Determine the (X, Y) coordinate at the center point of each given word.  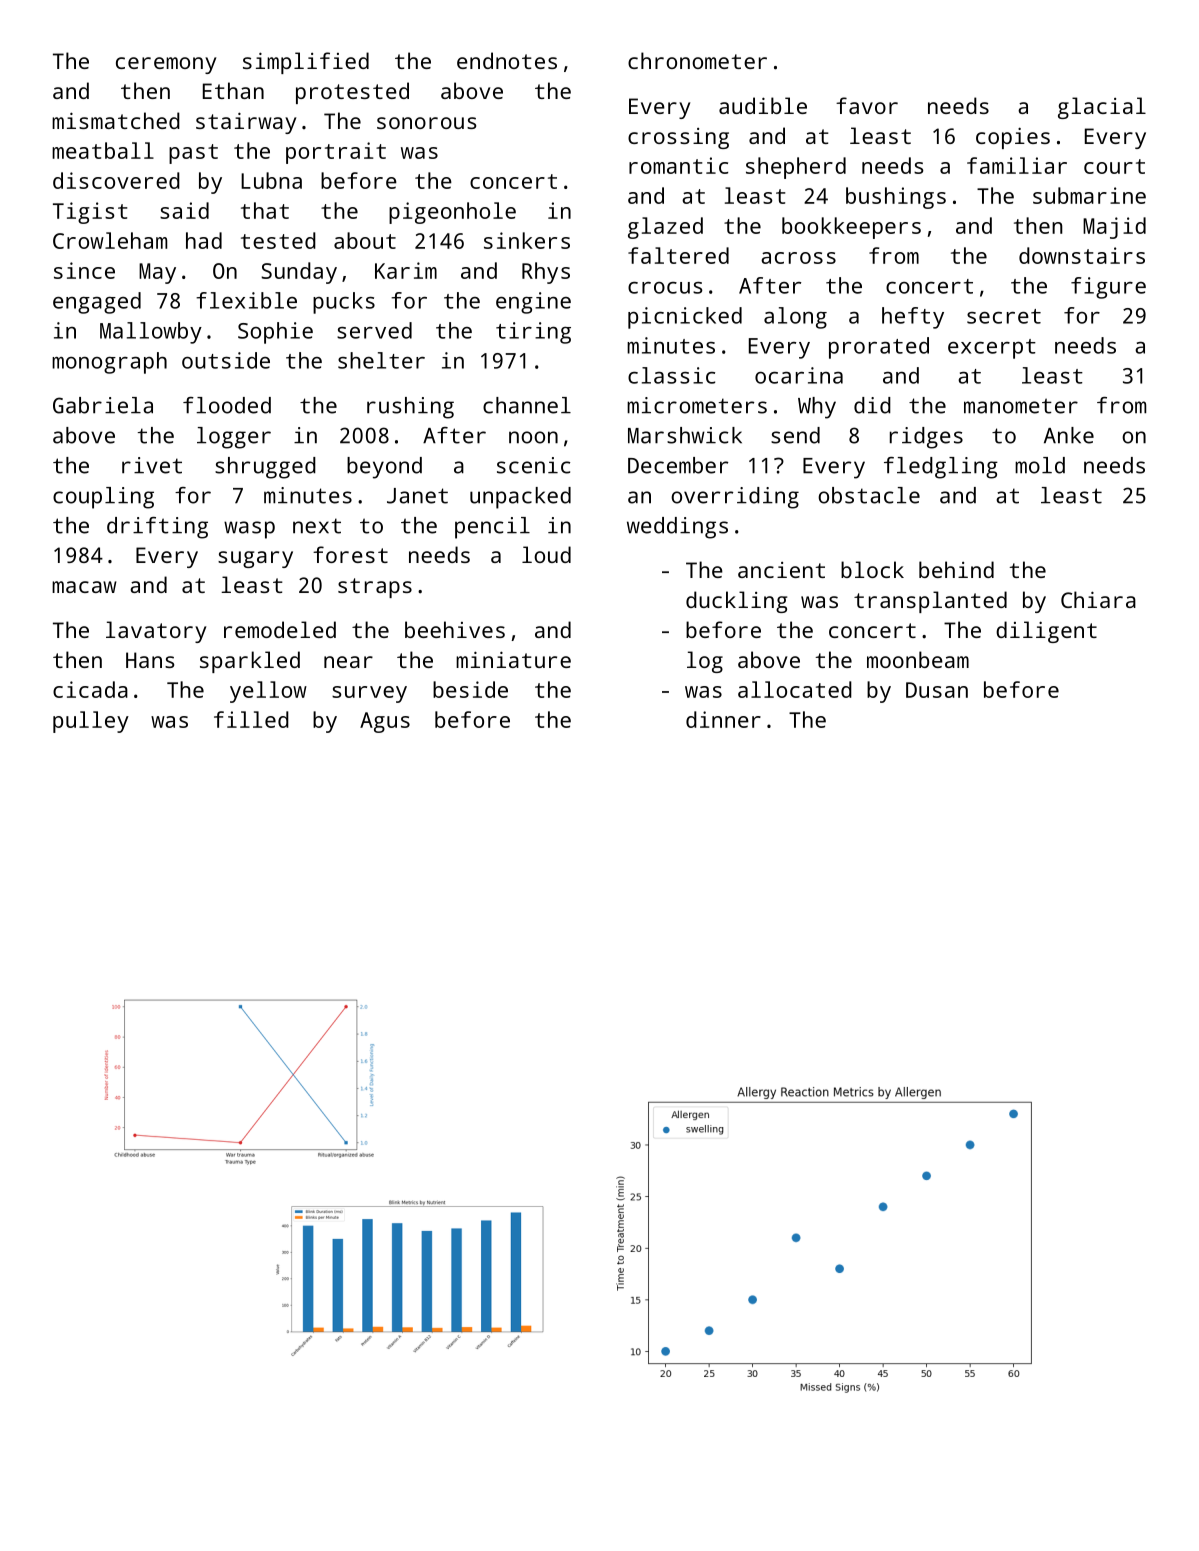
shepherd (796, 168)
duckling (736, 602)
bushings (896, 198)
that (265, 210)
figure (1108, 288)
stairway (246, 123)
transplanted (930, 602)
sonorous (426, 123)
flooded (227, 405)
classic (671, 375)
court (1114, 166)
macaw (84, 587)
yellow (268, 692)
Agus (385, 722)
